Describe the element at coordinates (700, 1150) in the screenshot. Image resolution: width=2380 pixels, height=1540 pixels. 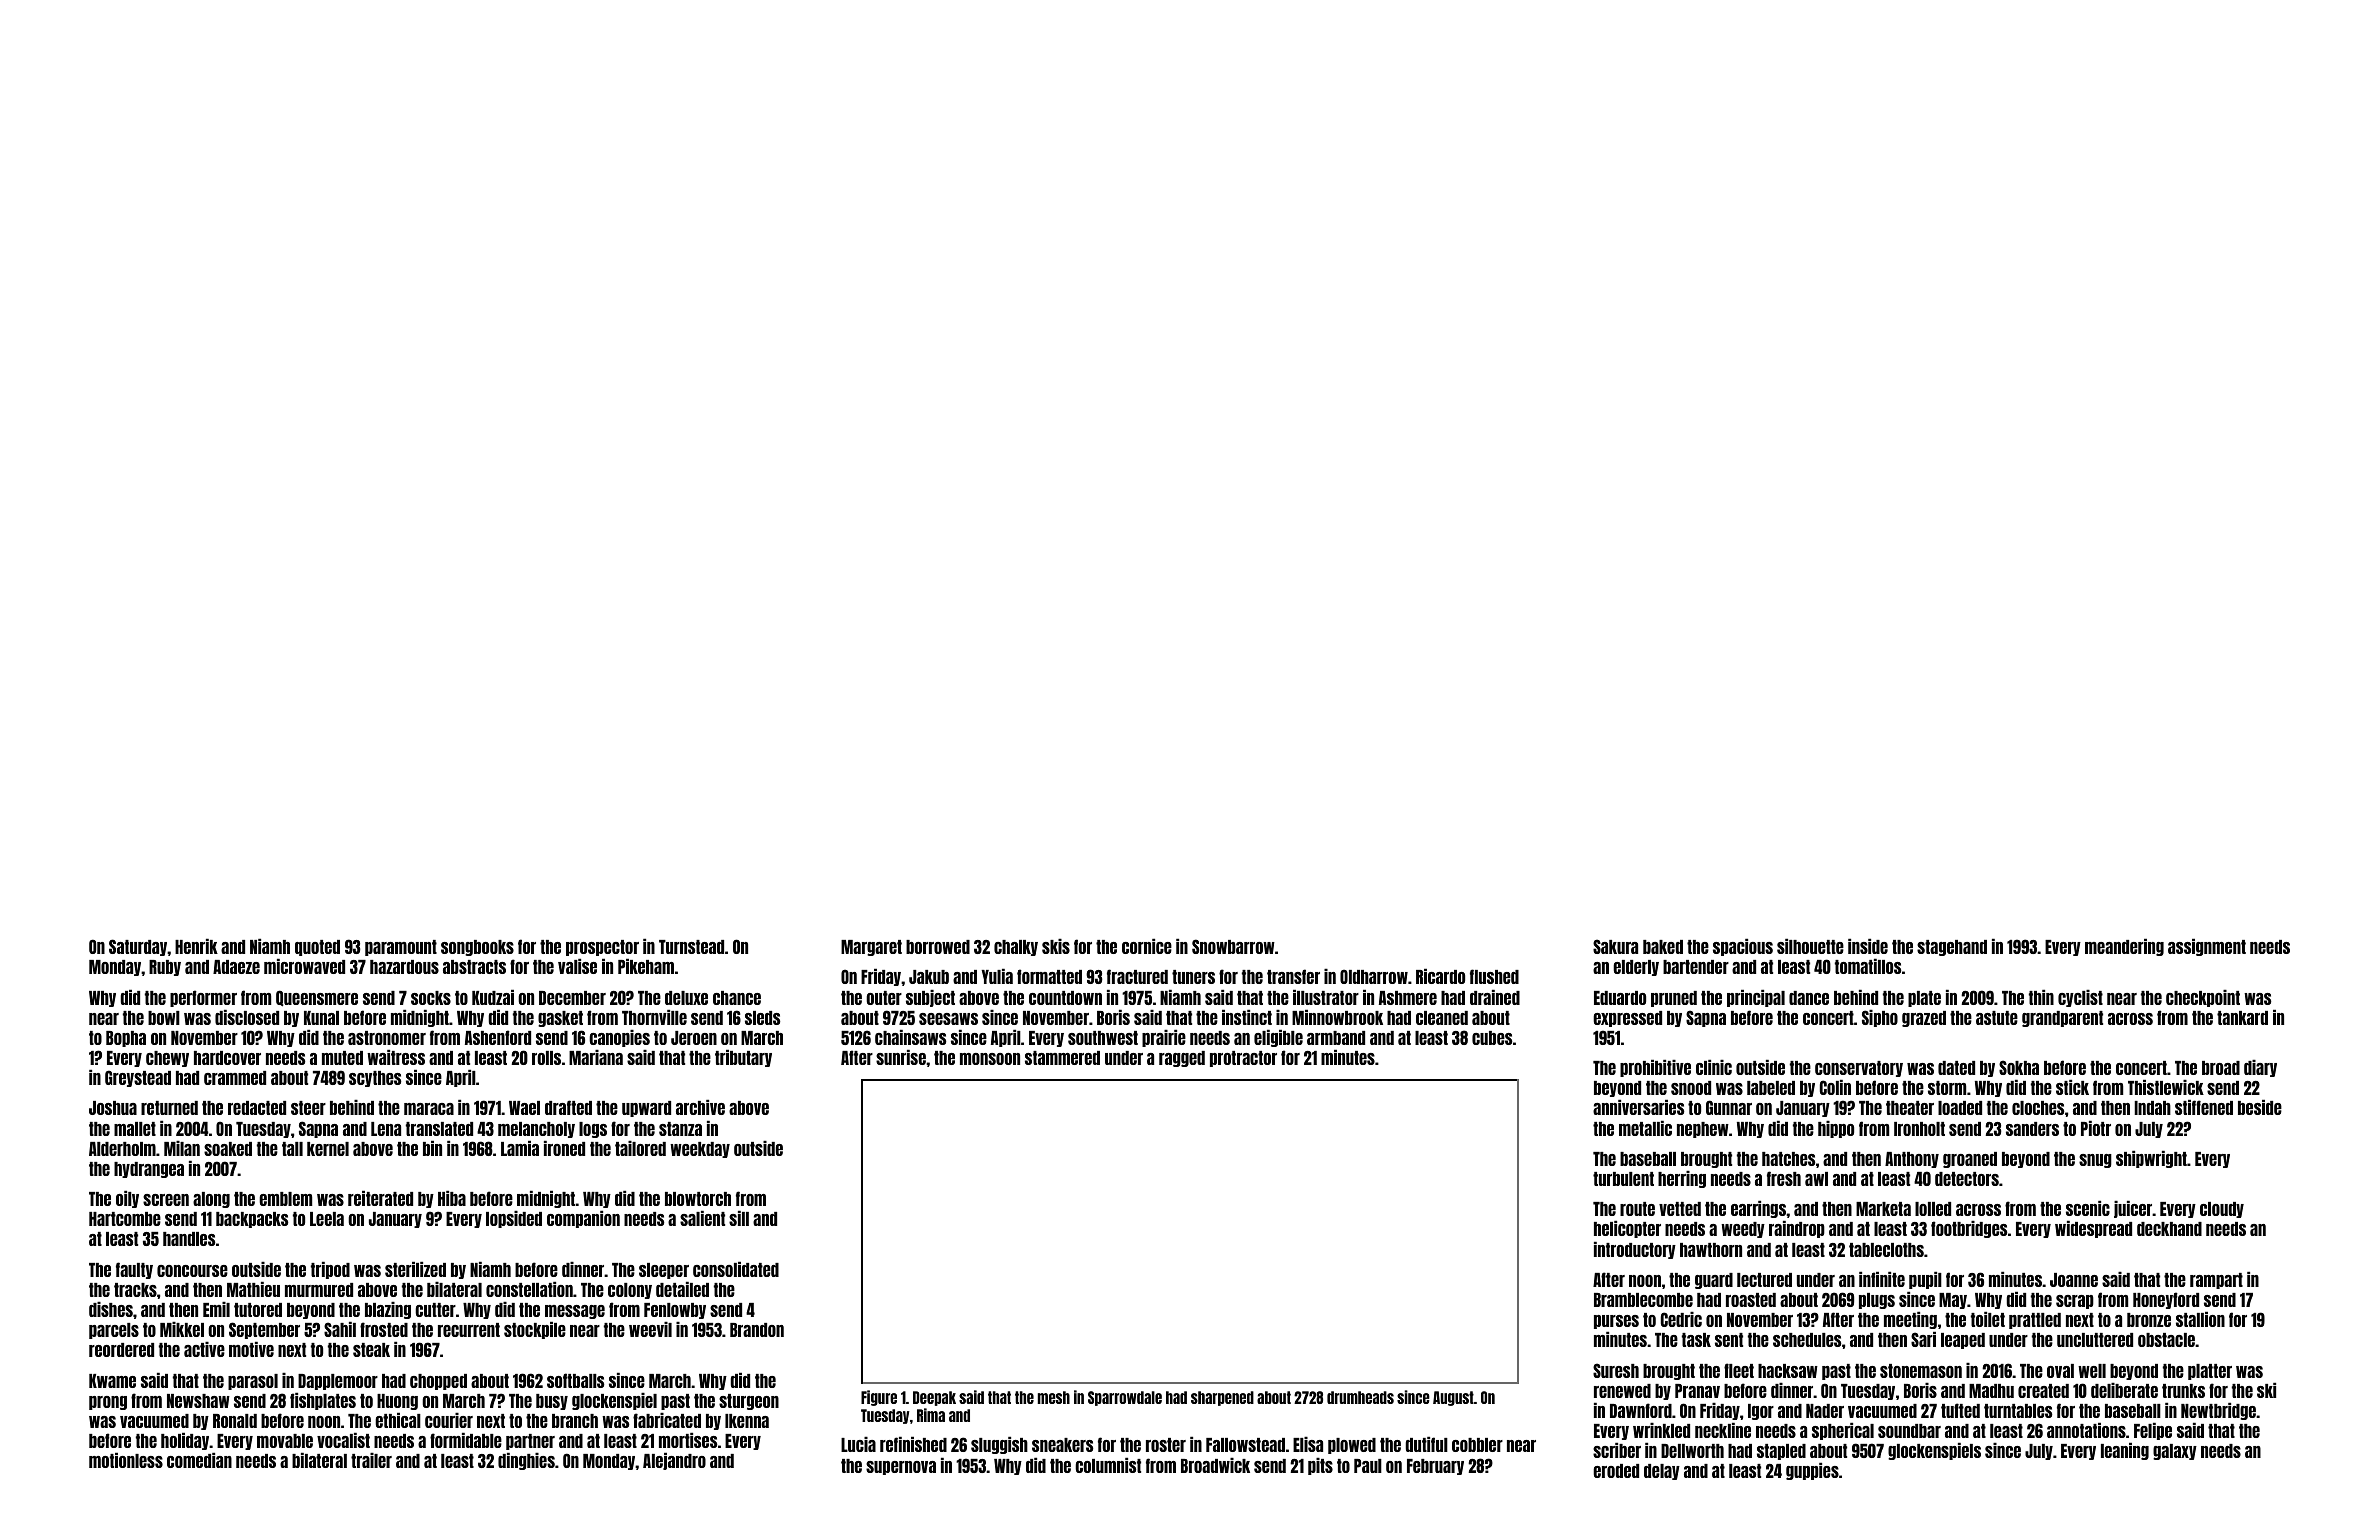
I see `weekday` at that location.
